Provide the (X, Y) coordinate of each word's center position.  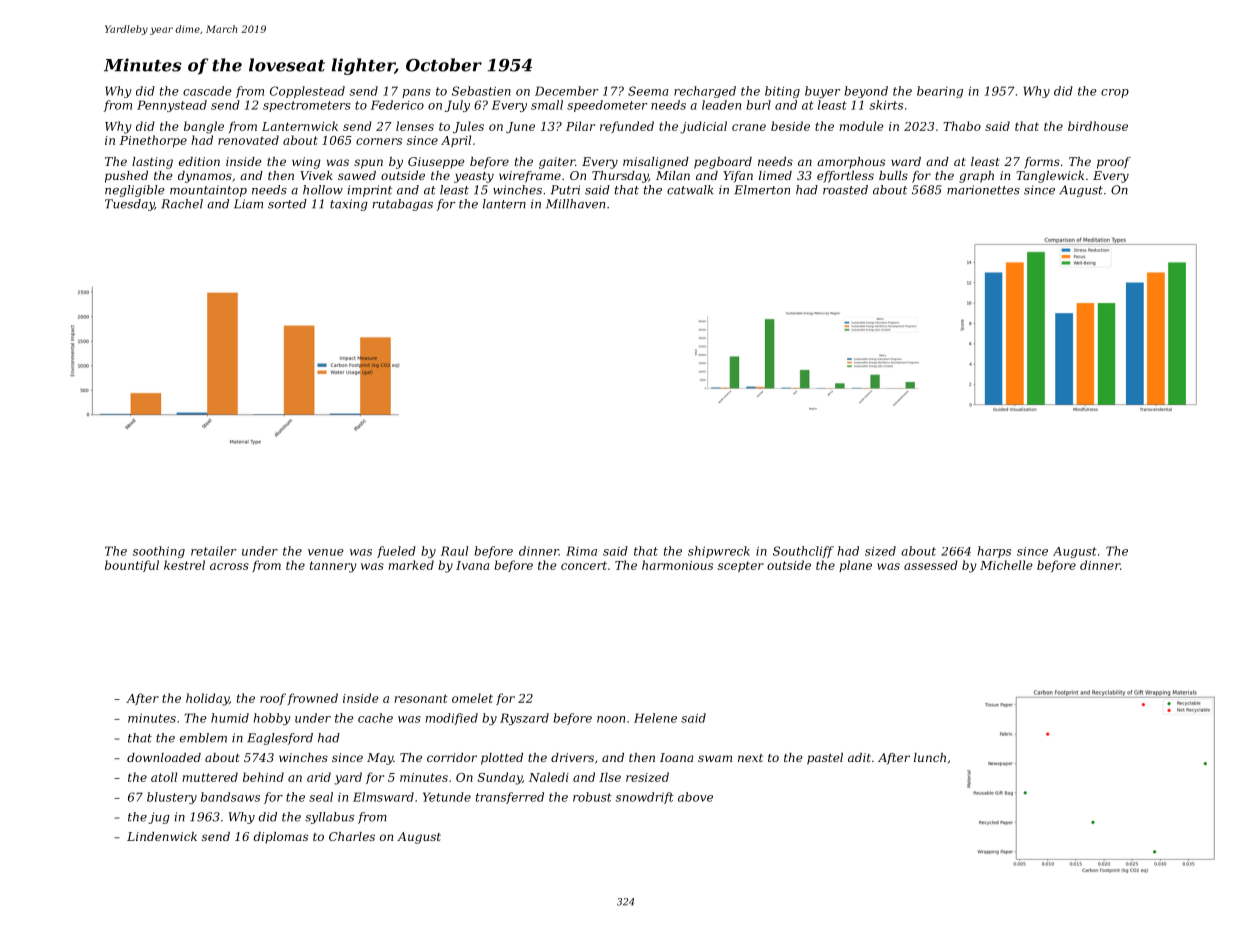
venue (326, 552)
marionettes (983, 190)
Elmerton (762, 190)
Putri (565, 190)
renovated (248, 140)
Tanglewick (1050, 177)
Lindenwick (162, 836)
